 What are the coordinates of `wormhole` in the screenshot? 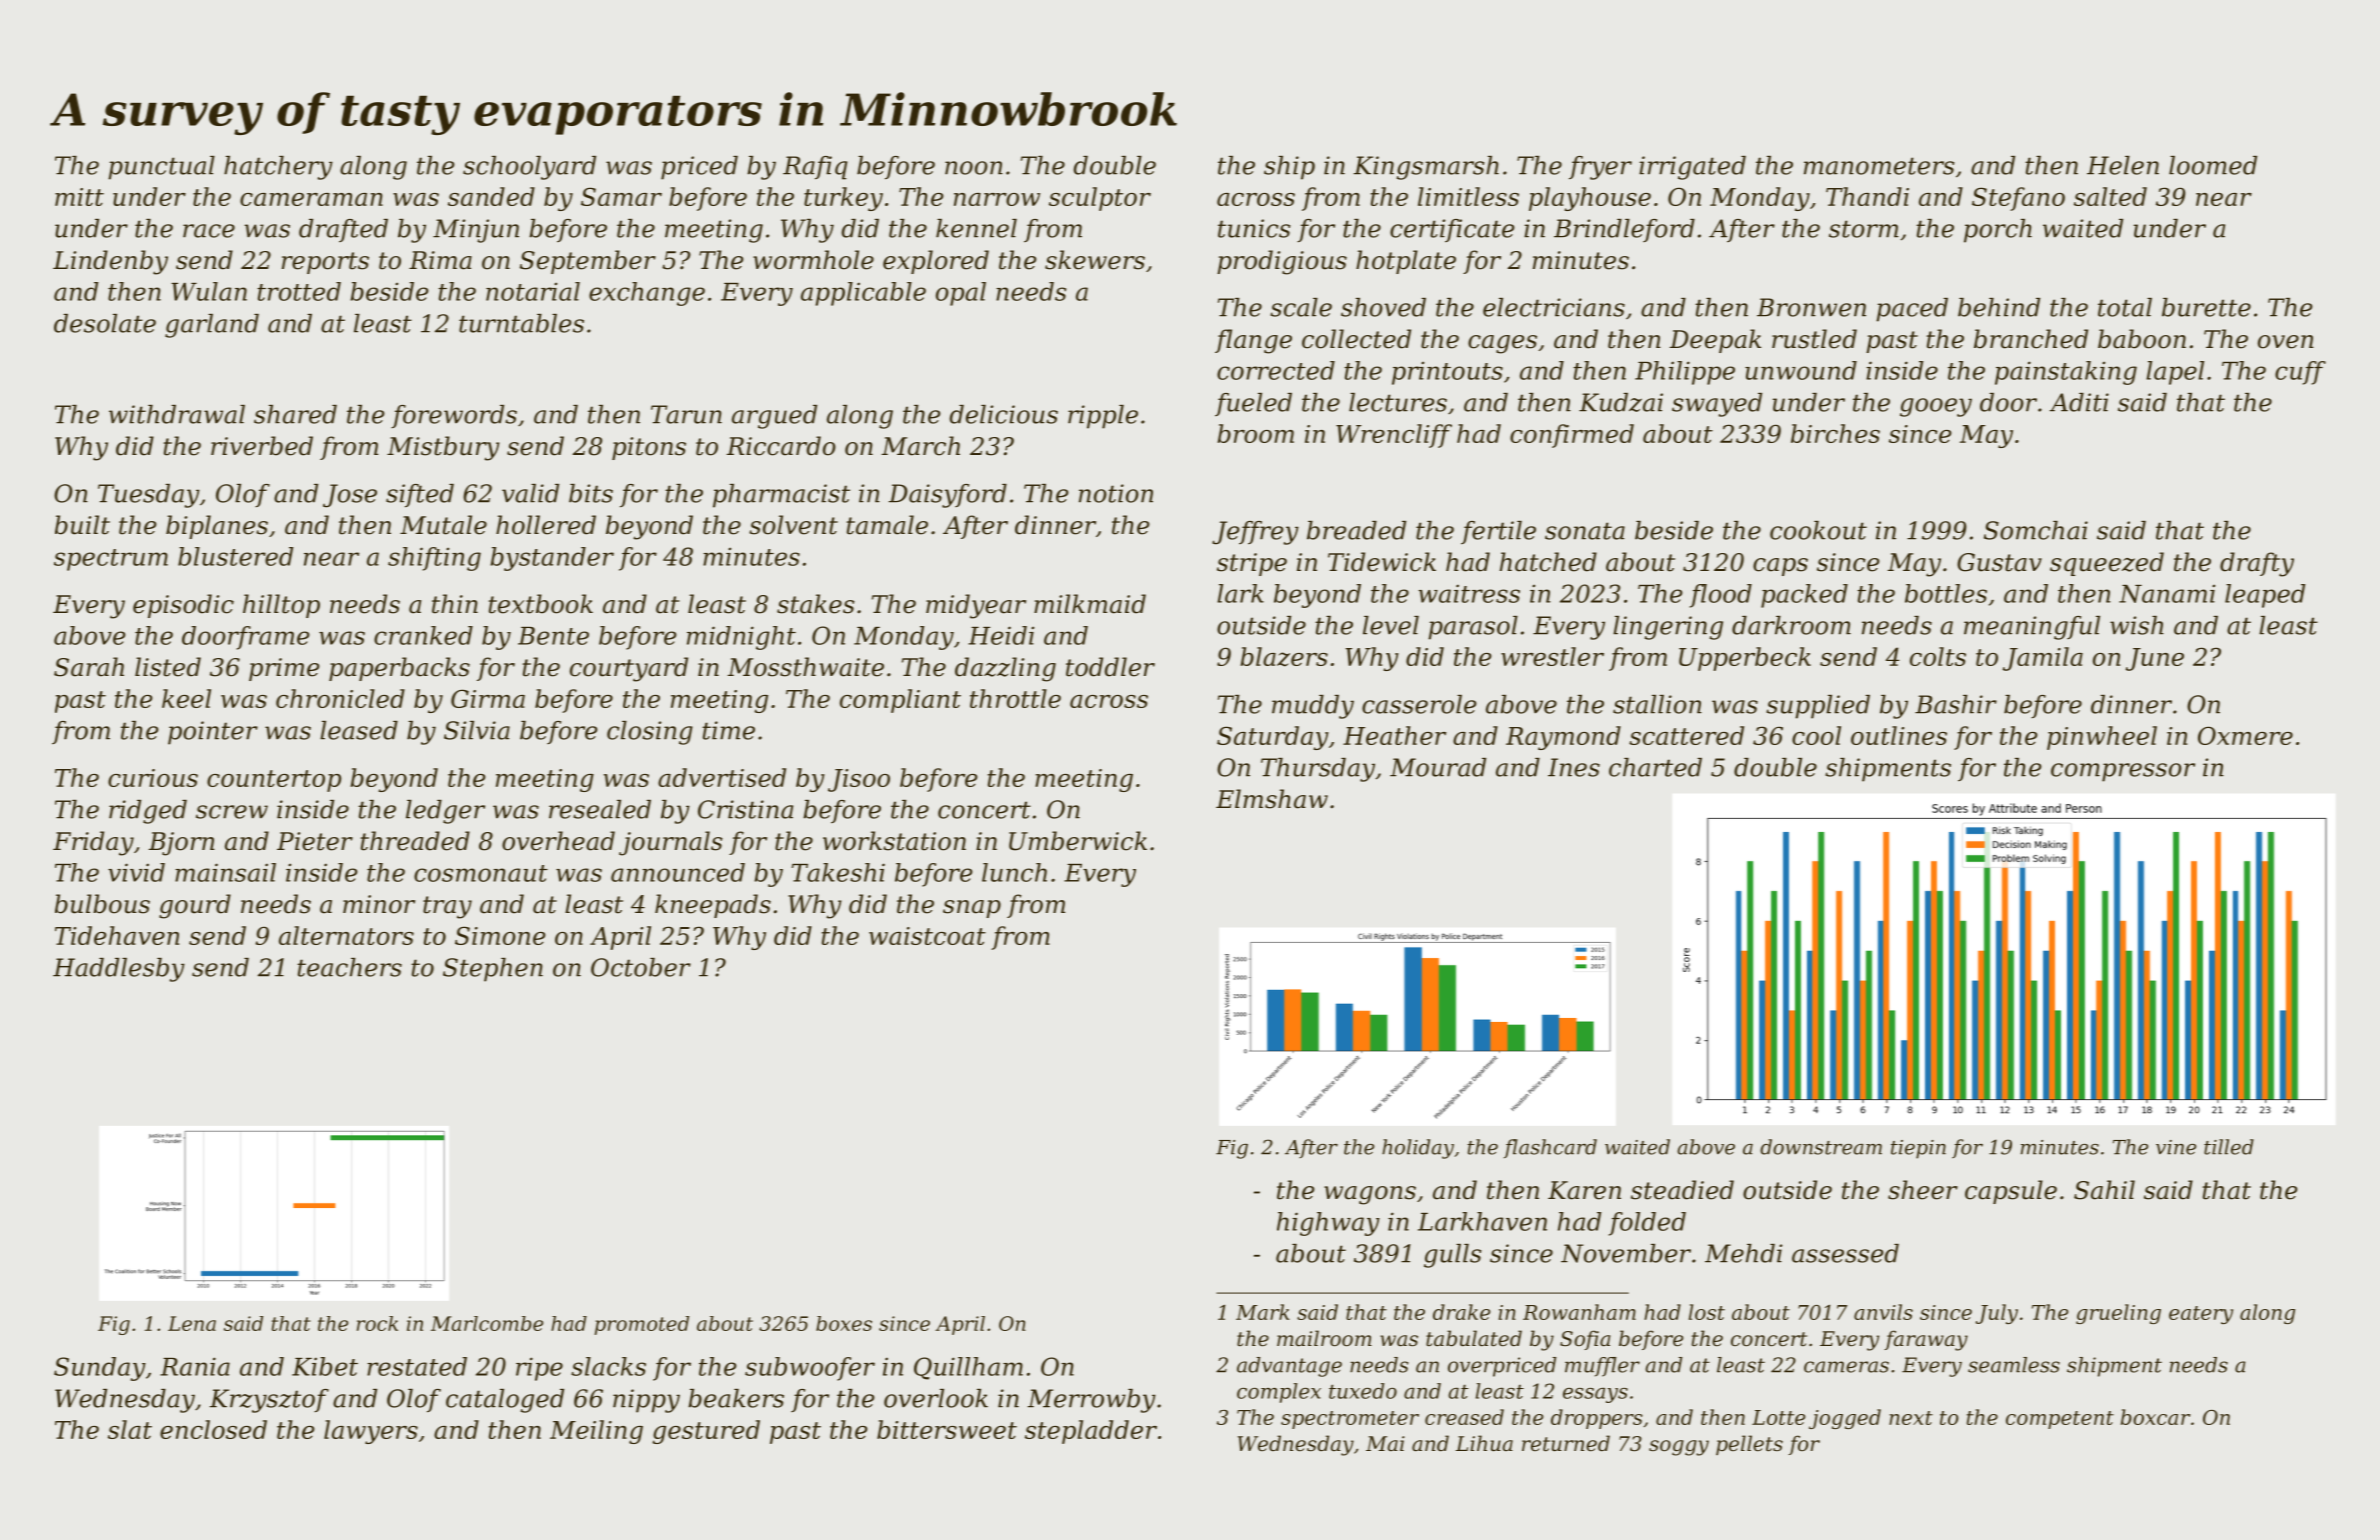 It's located at (813, 260).
